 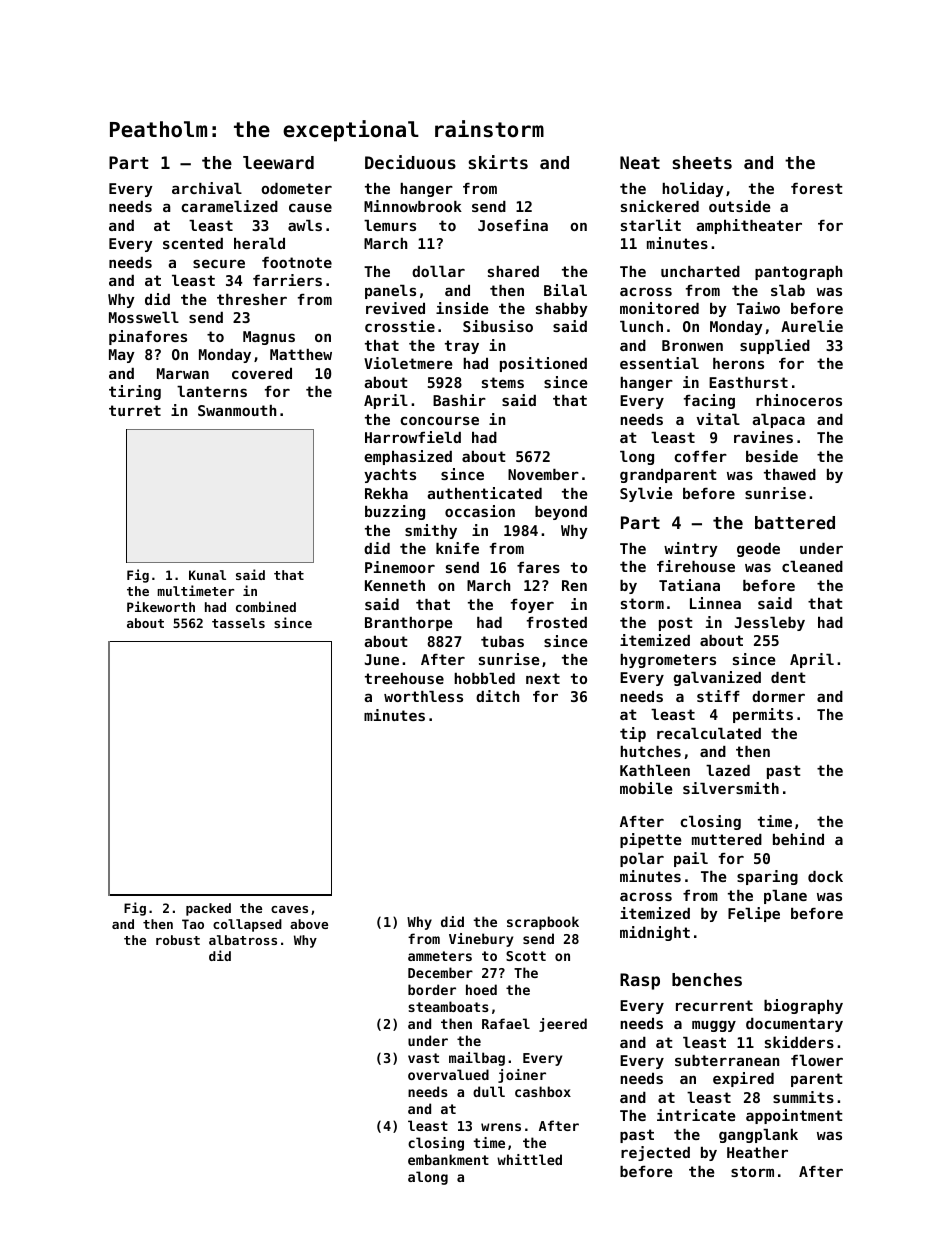 I want to click on robust, so click(x=178, y=940).
